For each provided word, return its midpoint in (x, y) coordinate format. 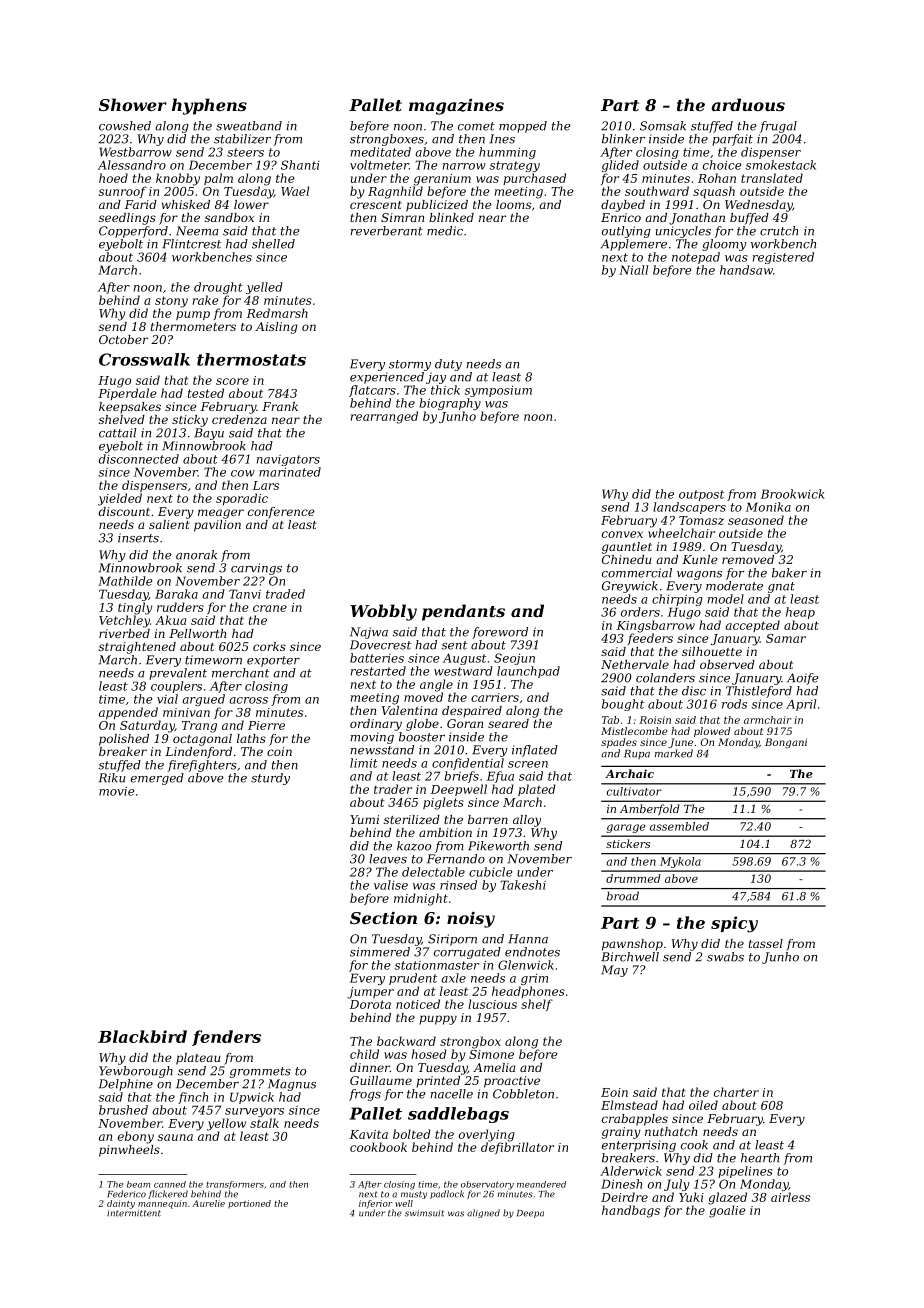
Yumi (364, 819)
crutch (779, 231)
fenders (226, 1038)
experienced (387, 378)
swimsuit (424, 1213)
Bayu (209, 434)
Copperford (133, 232)
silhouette (712, 651)
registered (783, 258)
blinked (451, 217)
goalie (727, 1211)
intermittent (134, 1213)
